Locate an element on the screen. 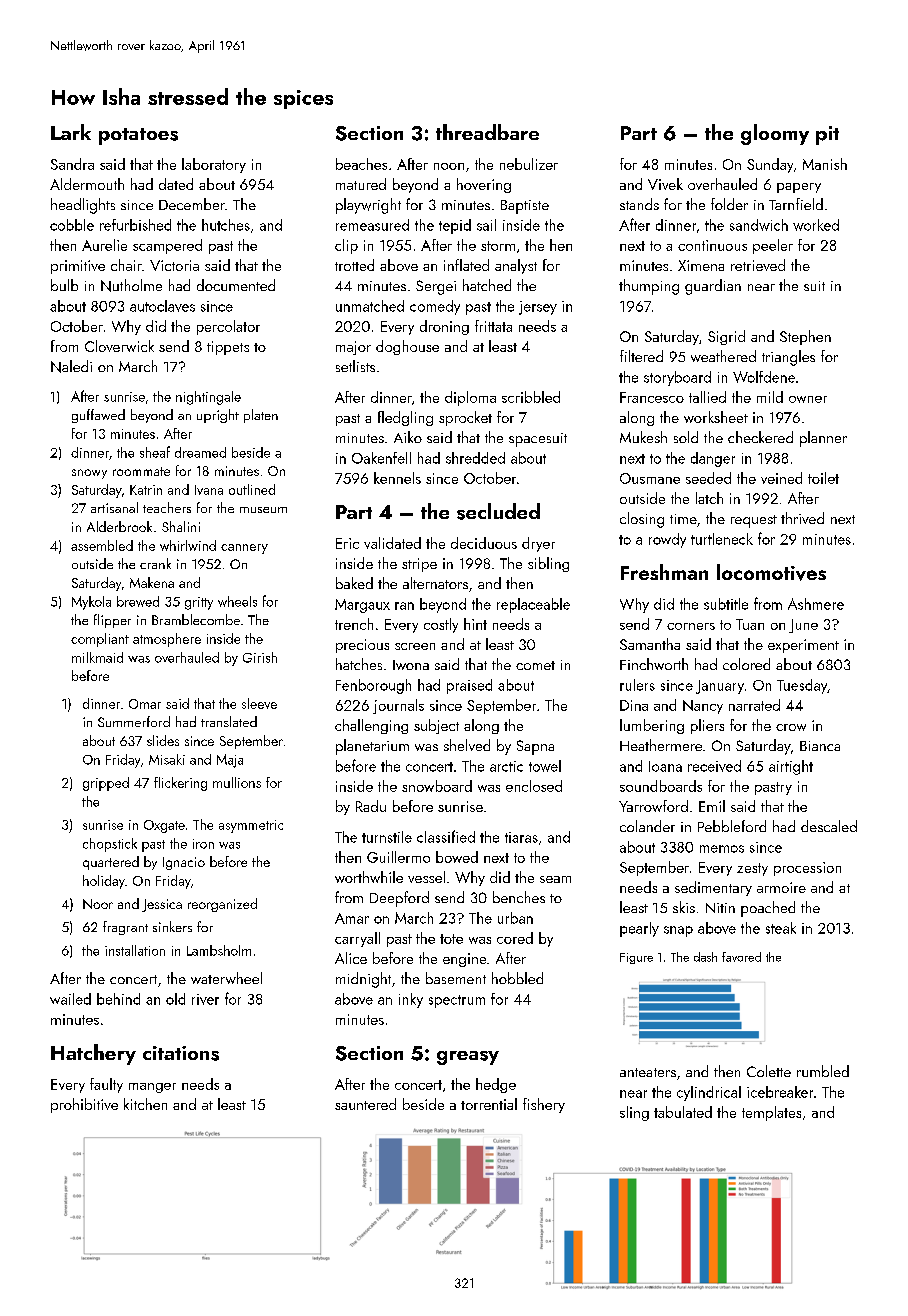 This screenshot has height=1316, width=908. toilet is located at coordinates (823, 478).
